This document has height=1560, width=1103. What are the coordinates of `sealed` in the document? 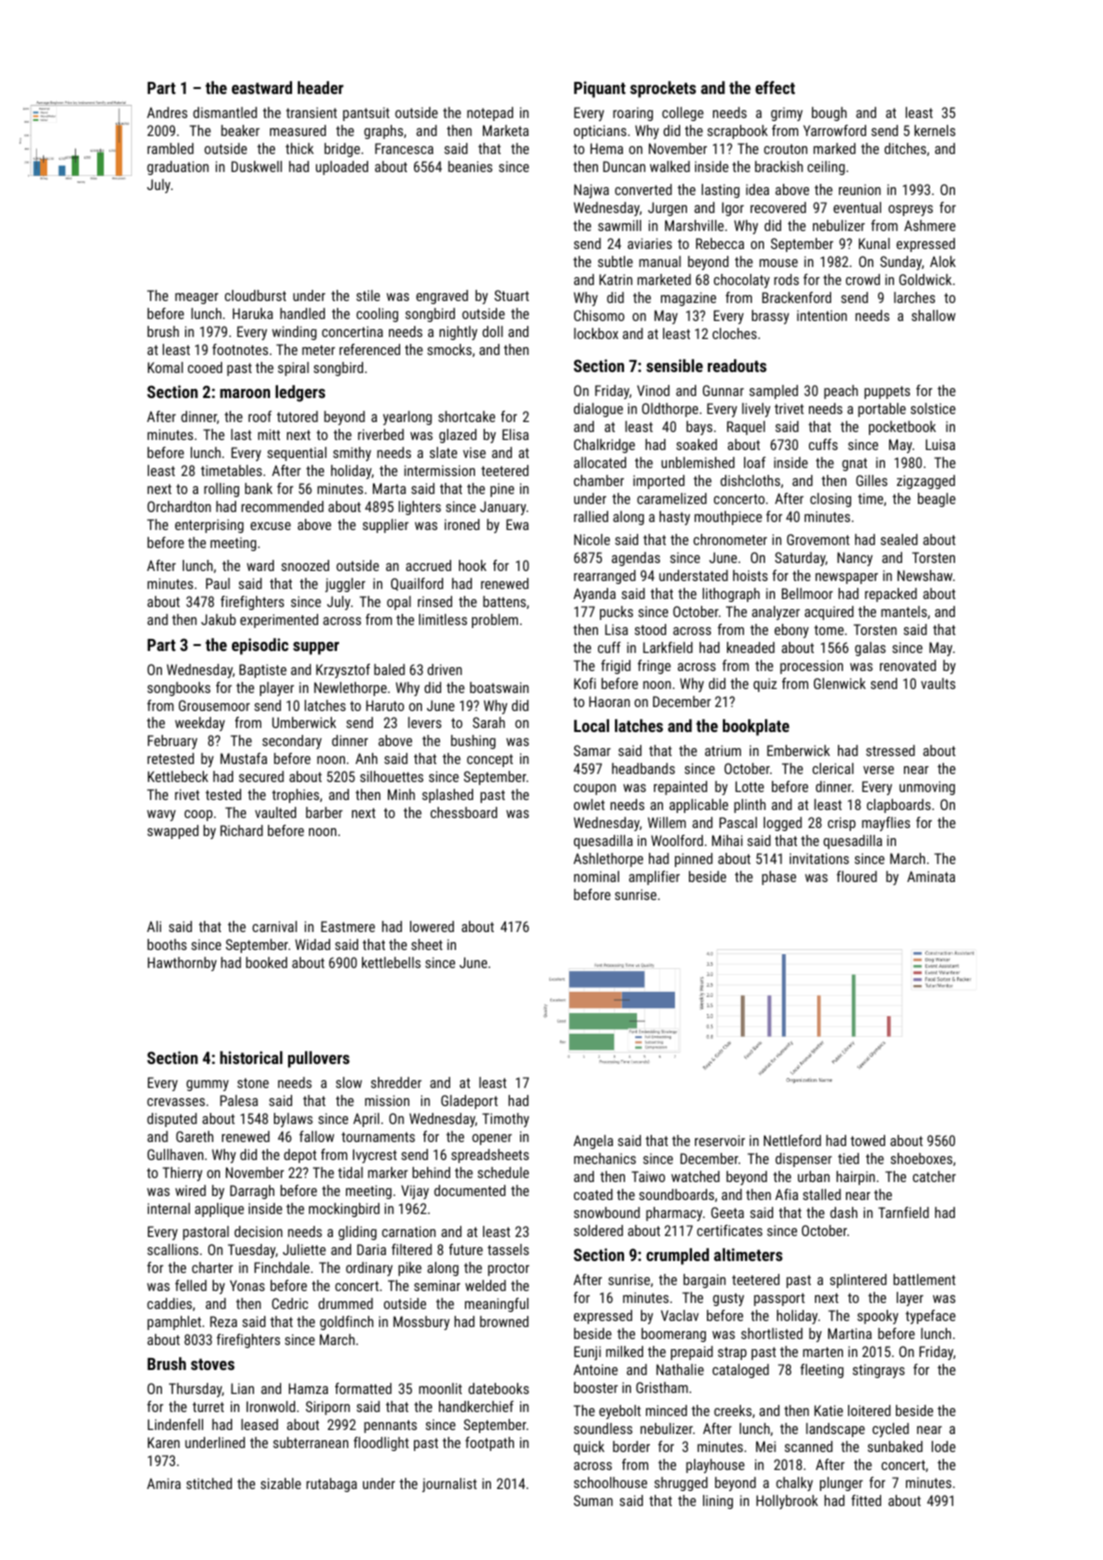 It's located at (899, 539).
